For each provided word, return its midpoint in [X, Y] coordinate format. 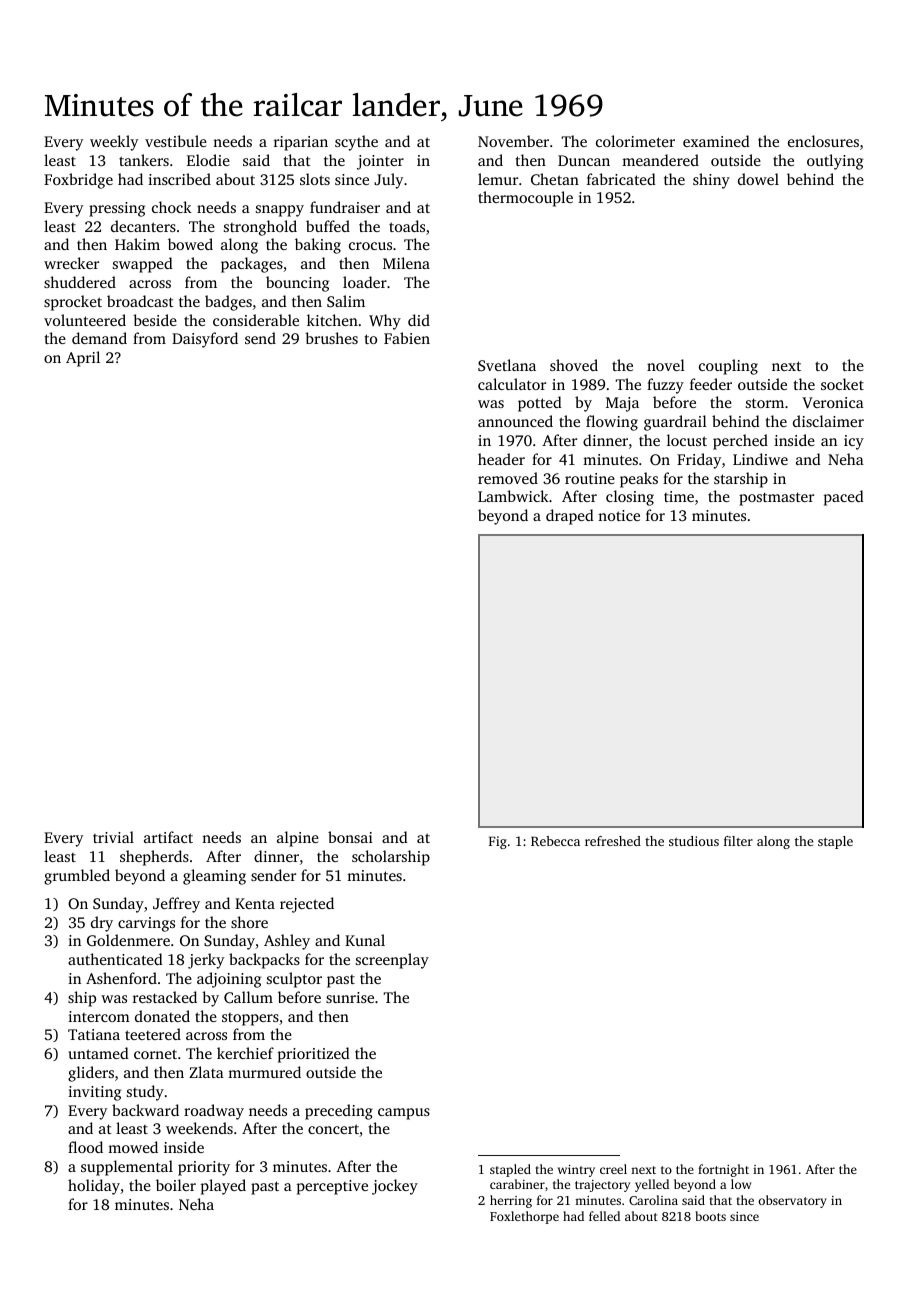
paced [844, 498]
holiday [94, 1187]
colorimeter [635, 141]
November [513, 141]
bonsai [350, 837]
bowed [190, 244]
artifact [168, 837]
